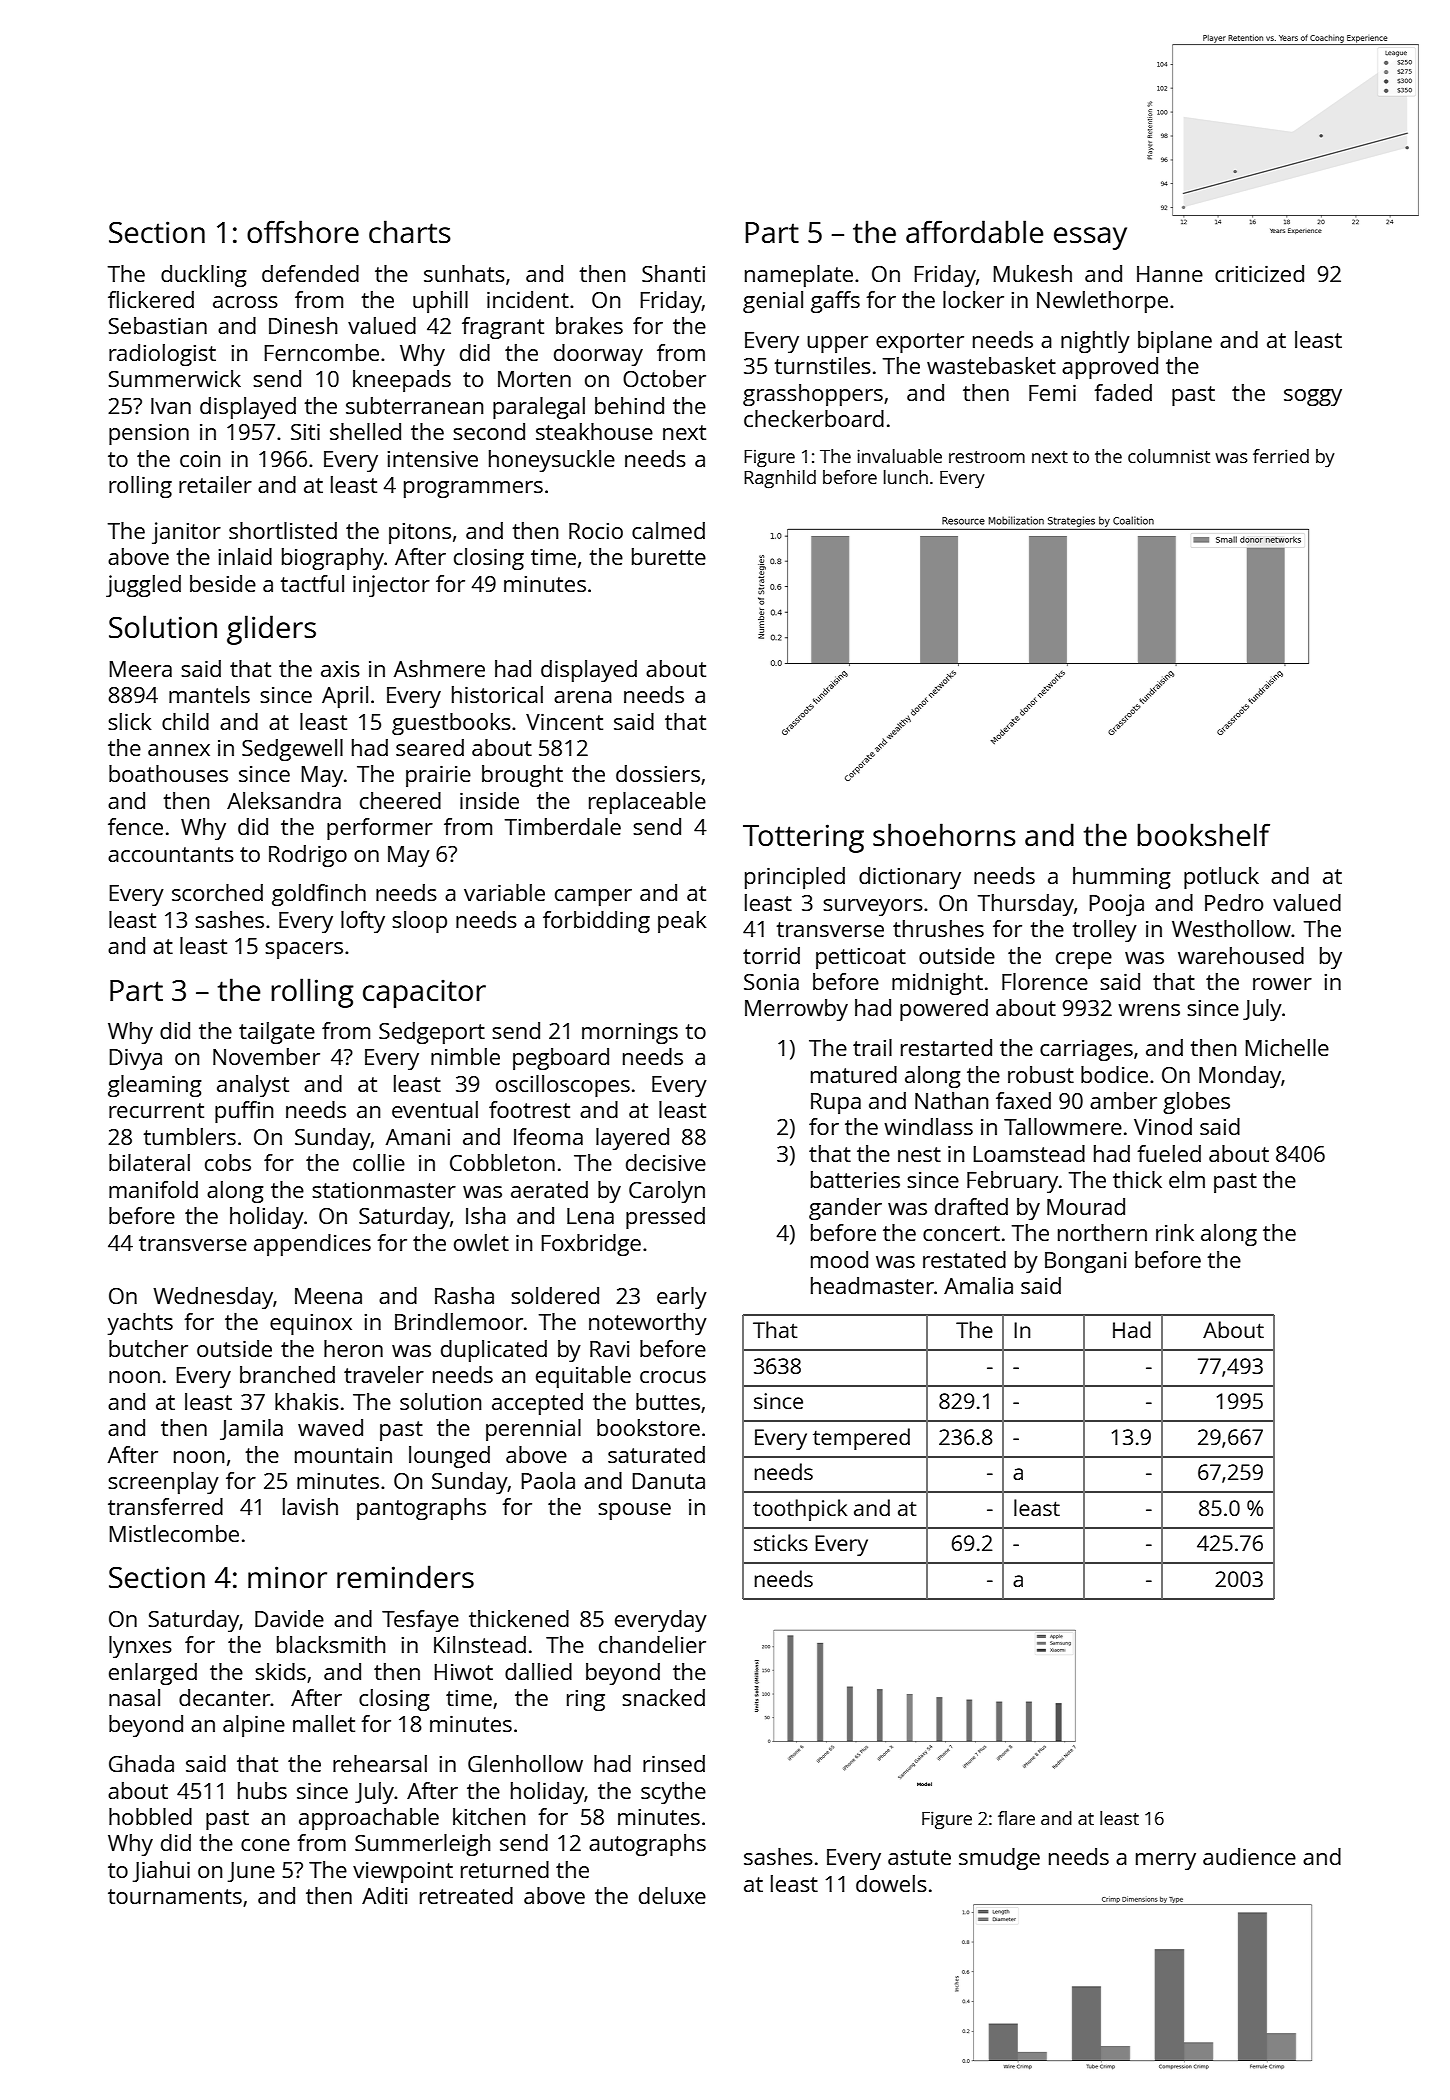 The image size is (1450, 2100). What do you see at coordinates (1166, 1861) in the screenshot?
I see `merry` at bounding box center [1166, 1861].
